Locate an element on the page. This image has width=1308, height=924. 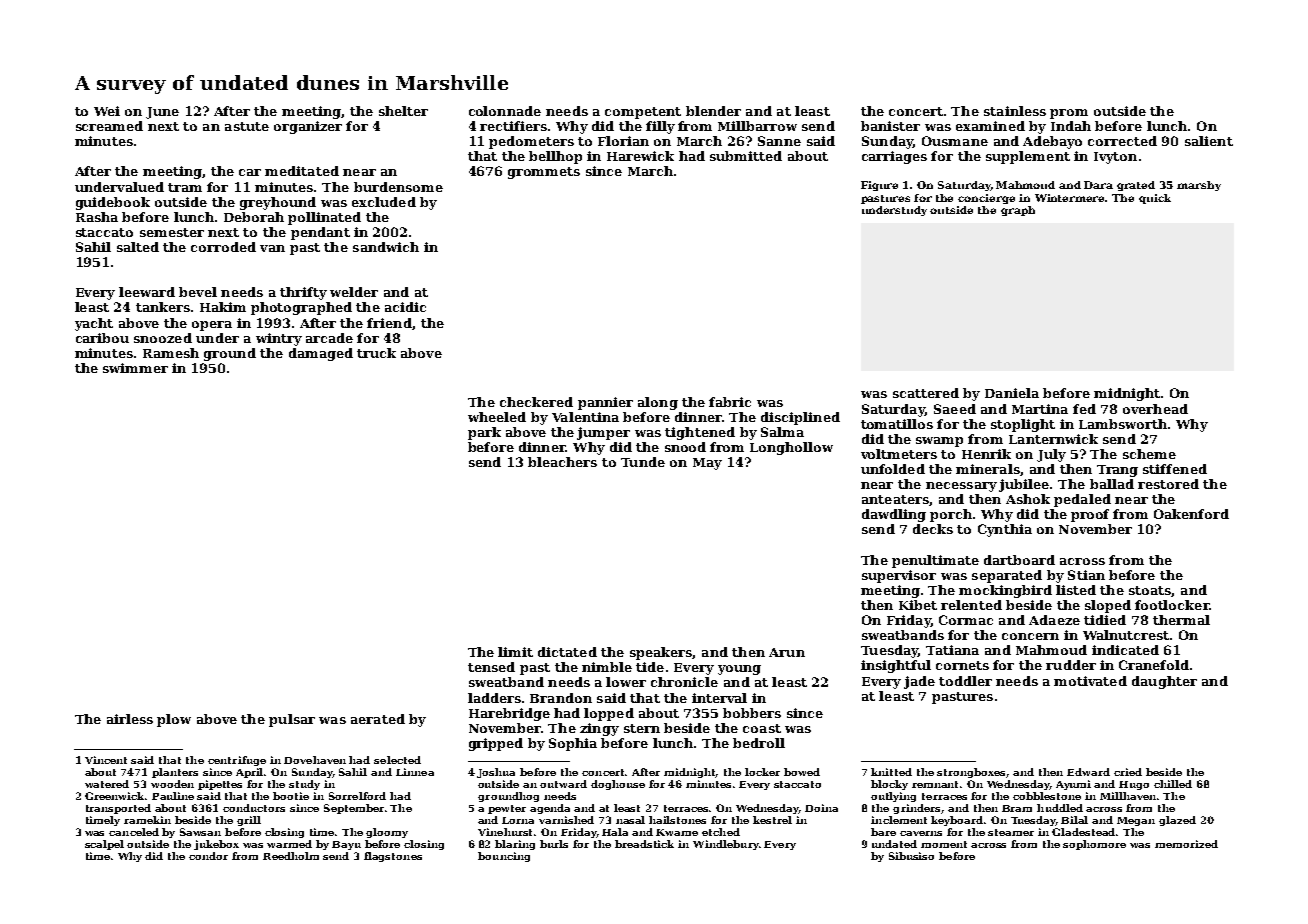
July is located at coordinates (1051, 455).
